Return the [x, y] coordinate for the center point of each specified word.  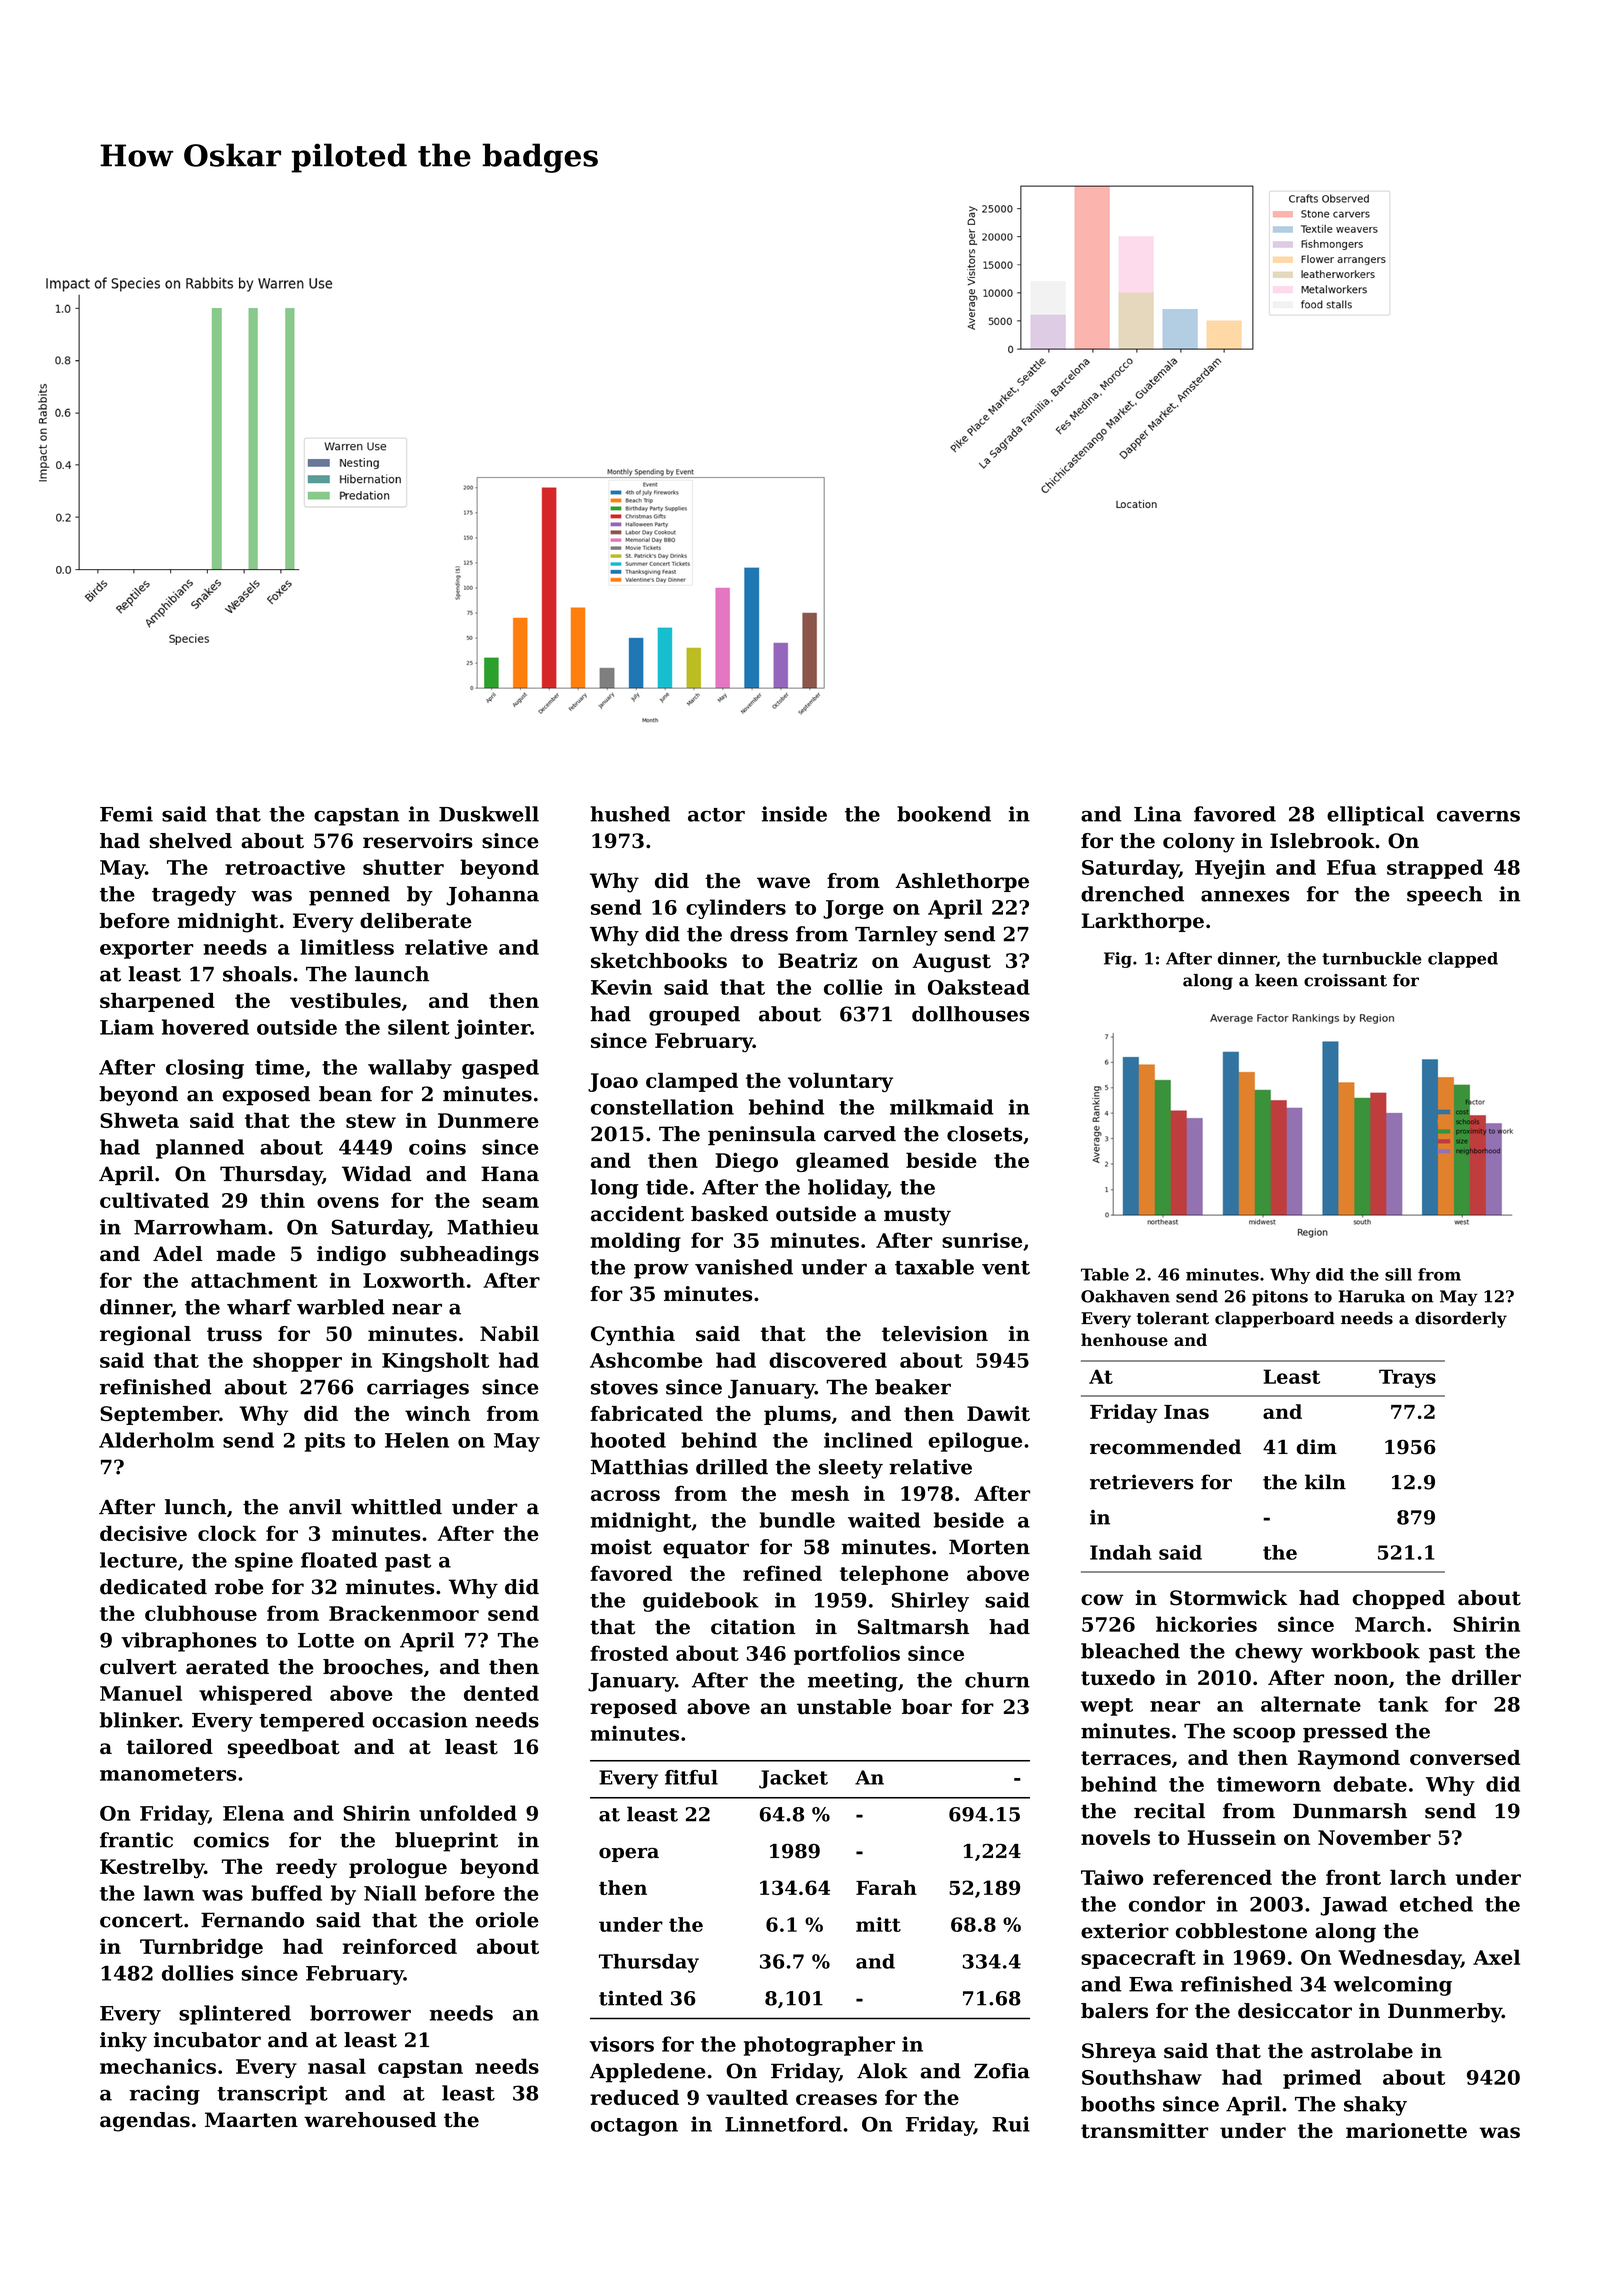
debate [1370, 1784]
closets [985, 1134]
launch [392, 974]
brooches [373, 1667]
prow [661, 1271]
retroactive [285, 867]
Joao [613, 1082]
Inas [1186, 1412]
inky [123, 2042]
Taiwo [1112, 1877]
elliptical [1375, 816]
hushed [630, 814]
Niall [390, 1893]
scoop [1264, 1735]
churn [997, 1680]
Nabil [509, 1333]
